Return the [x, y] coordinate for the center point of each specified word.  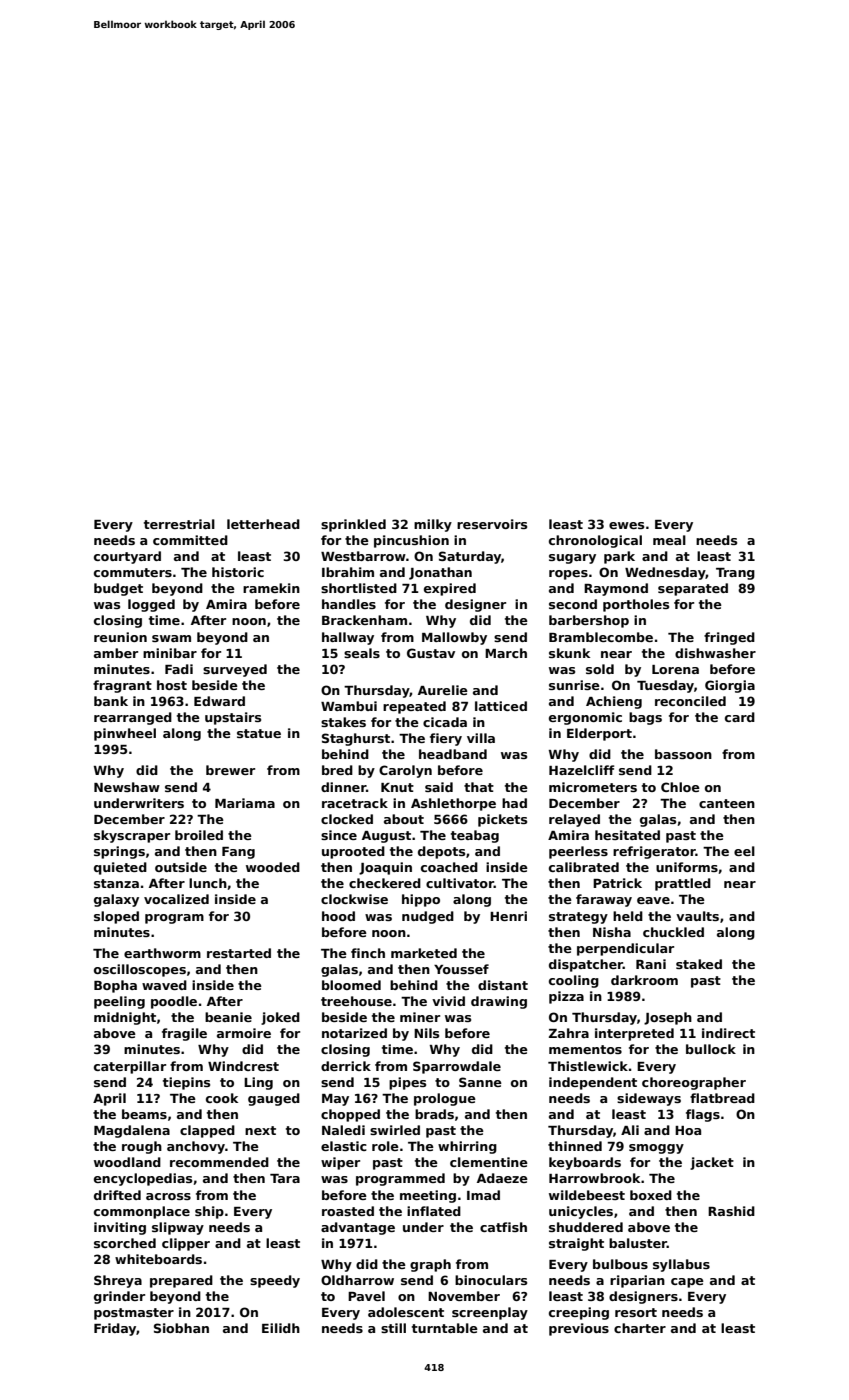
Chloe [680, 787]
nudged [428, 917]
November [464, 1296]
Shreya [118, 1281]
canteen [727, 803]
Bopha [115, 986]
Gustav [431, 653]
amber [116, 653]
